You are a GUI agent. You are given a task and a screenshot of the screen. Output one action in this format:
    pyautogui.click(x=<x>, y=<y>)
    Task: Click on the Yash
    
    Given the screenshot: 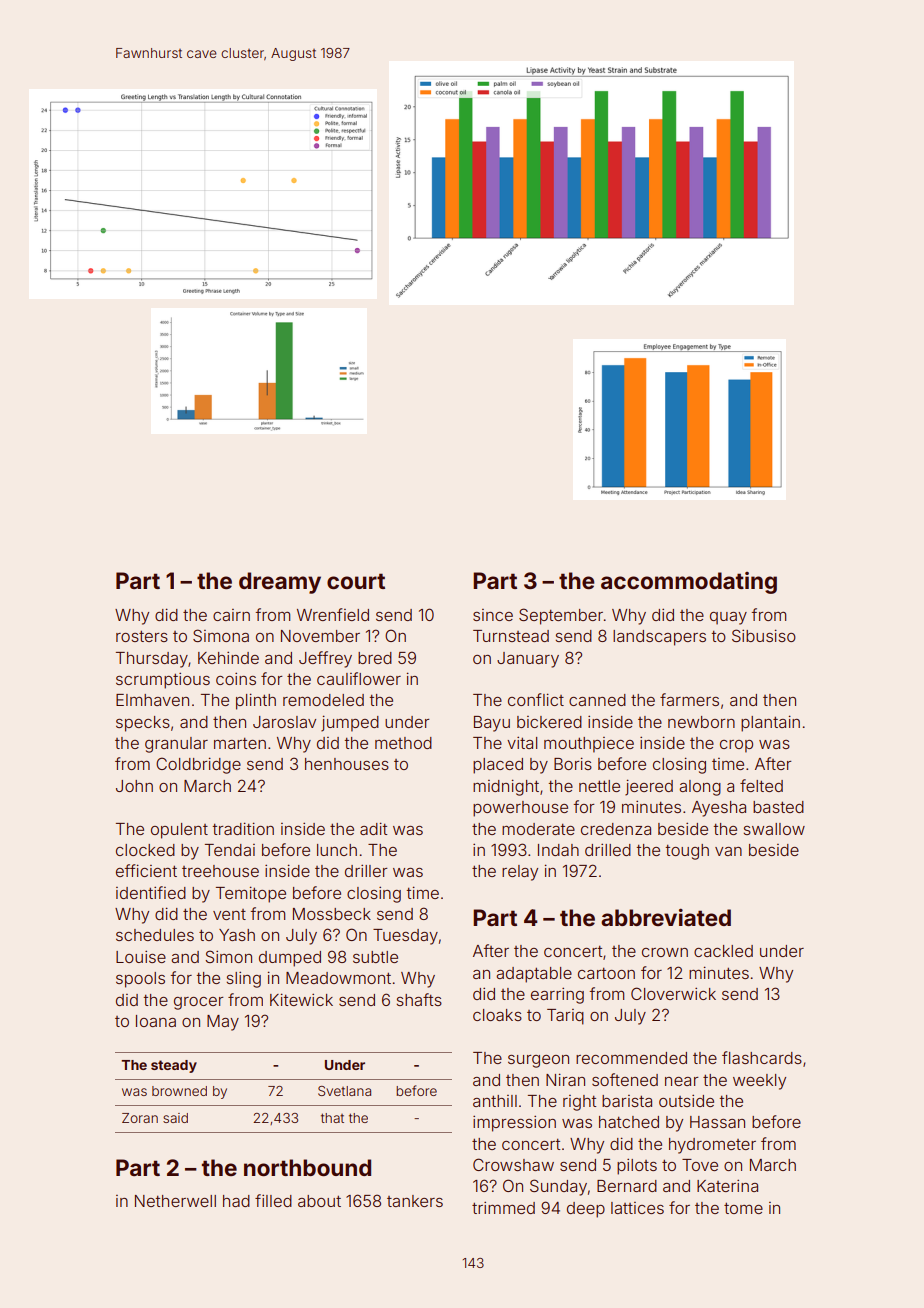 What is the action you would take?
    pyautogui.click(x=237, y=935)
